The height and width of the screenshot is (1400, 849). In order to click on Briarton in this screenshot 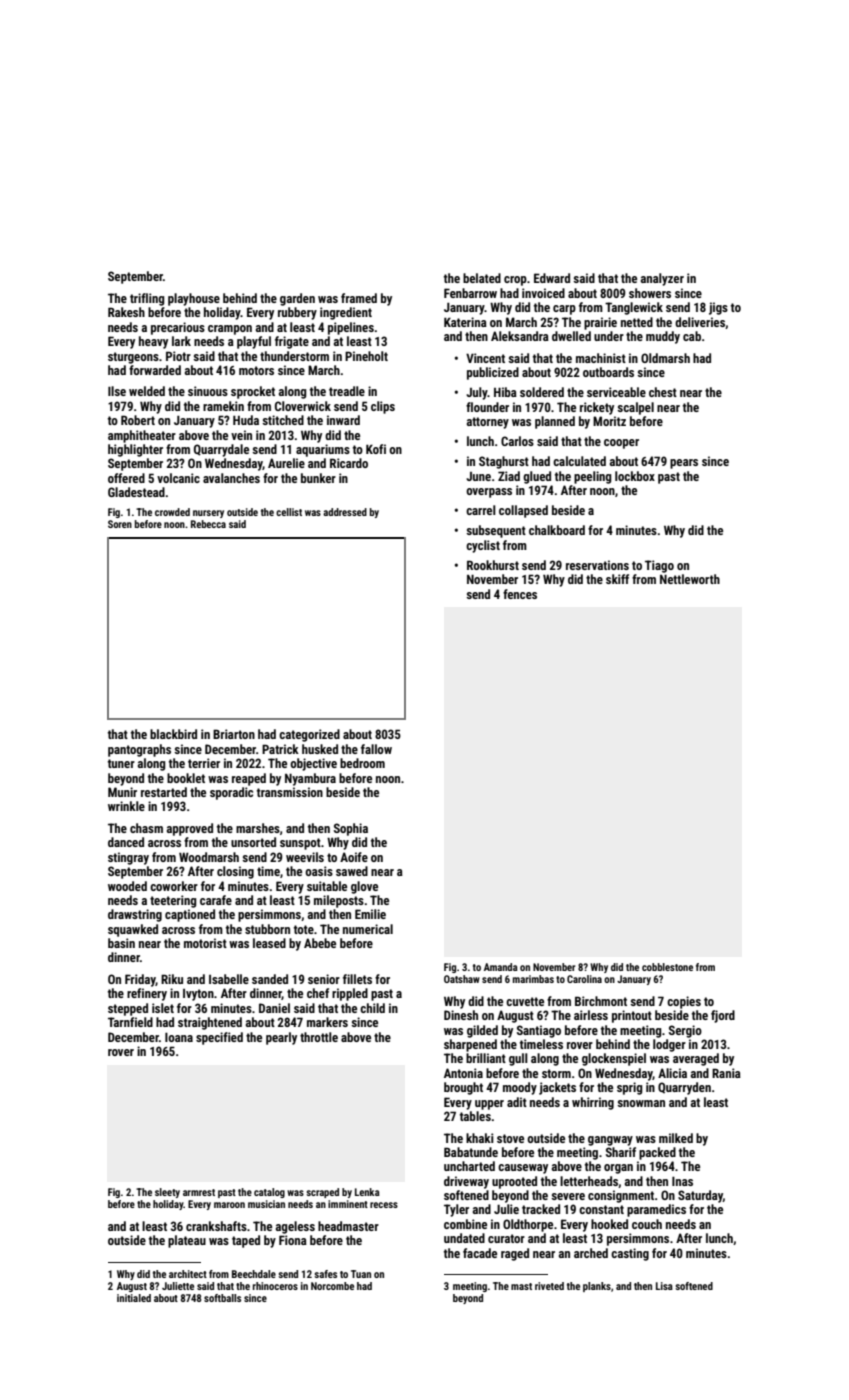, I will do `click(234, 734)`.
